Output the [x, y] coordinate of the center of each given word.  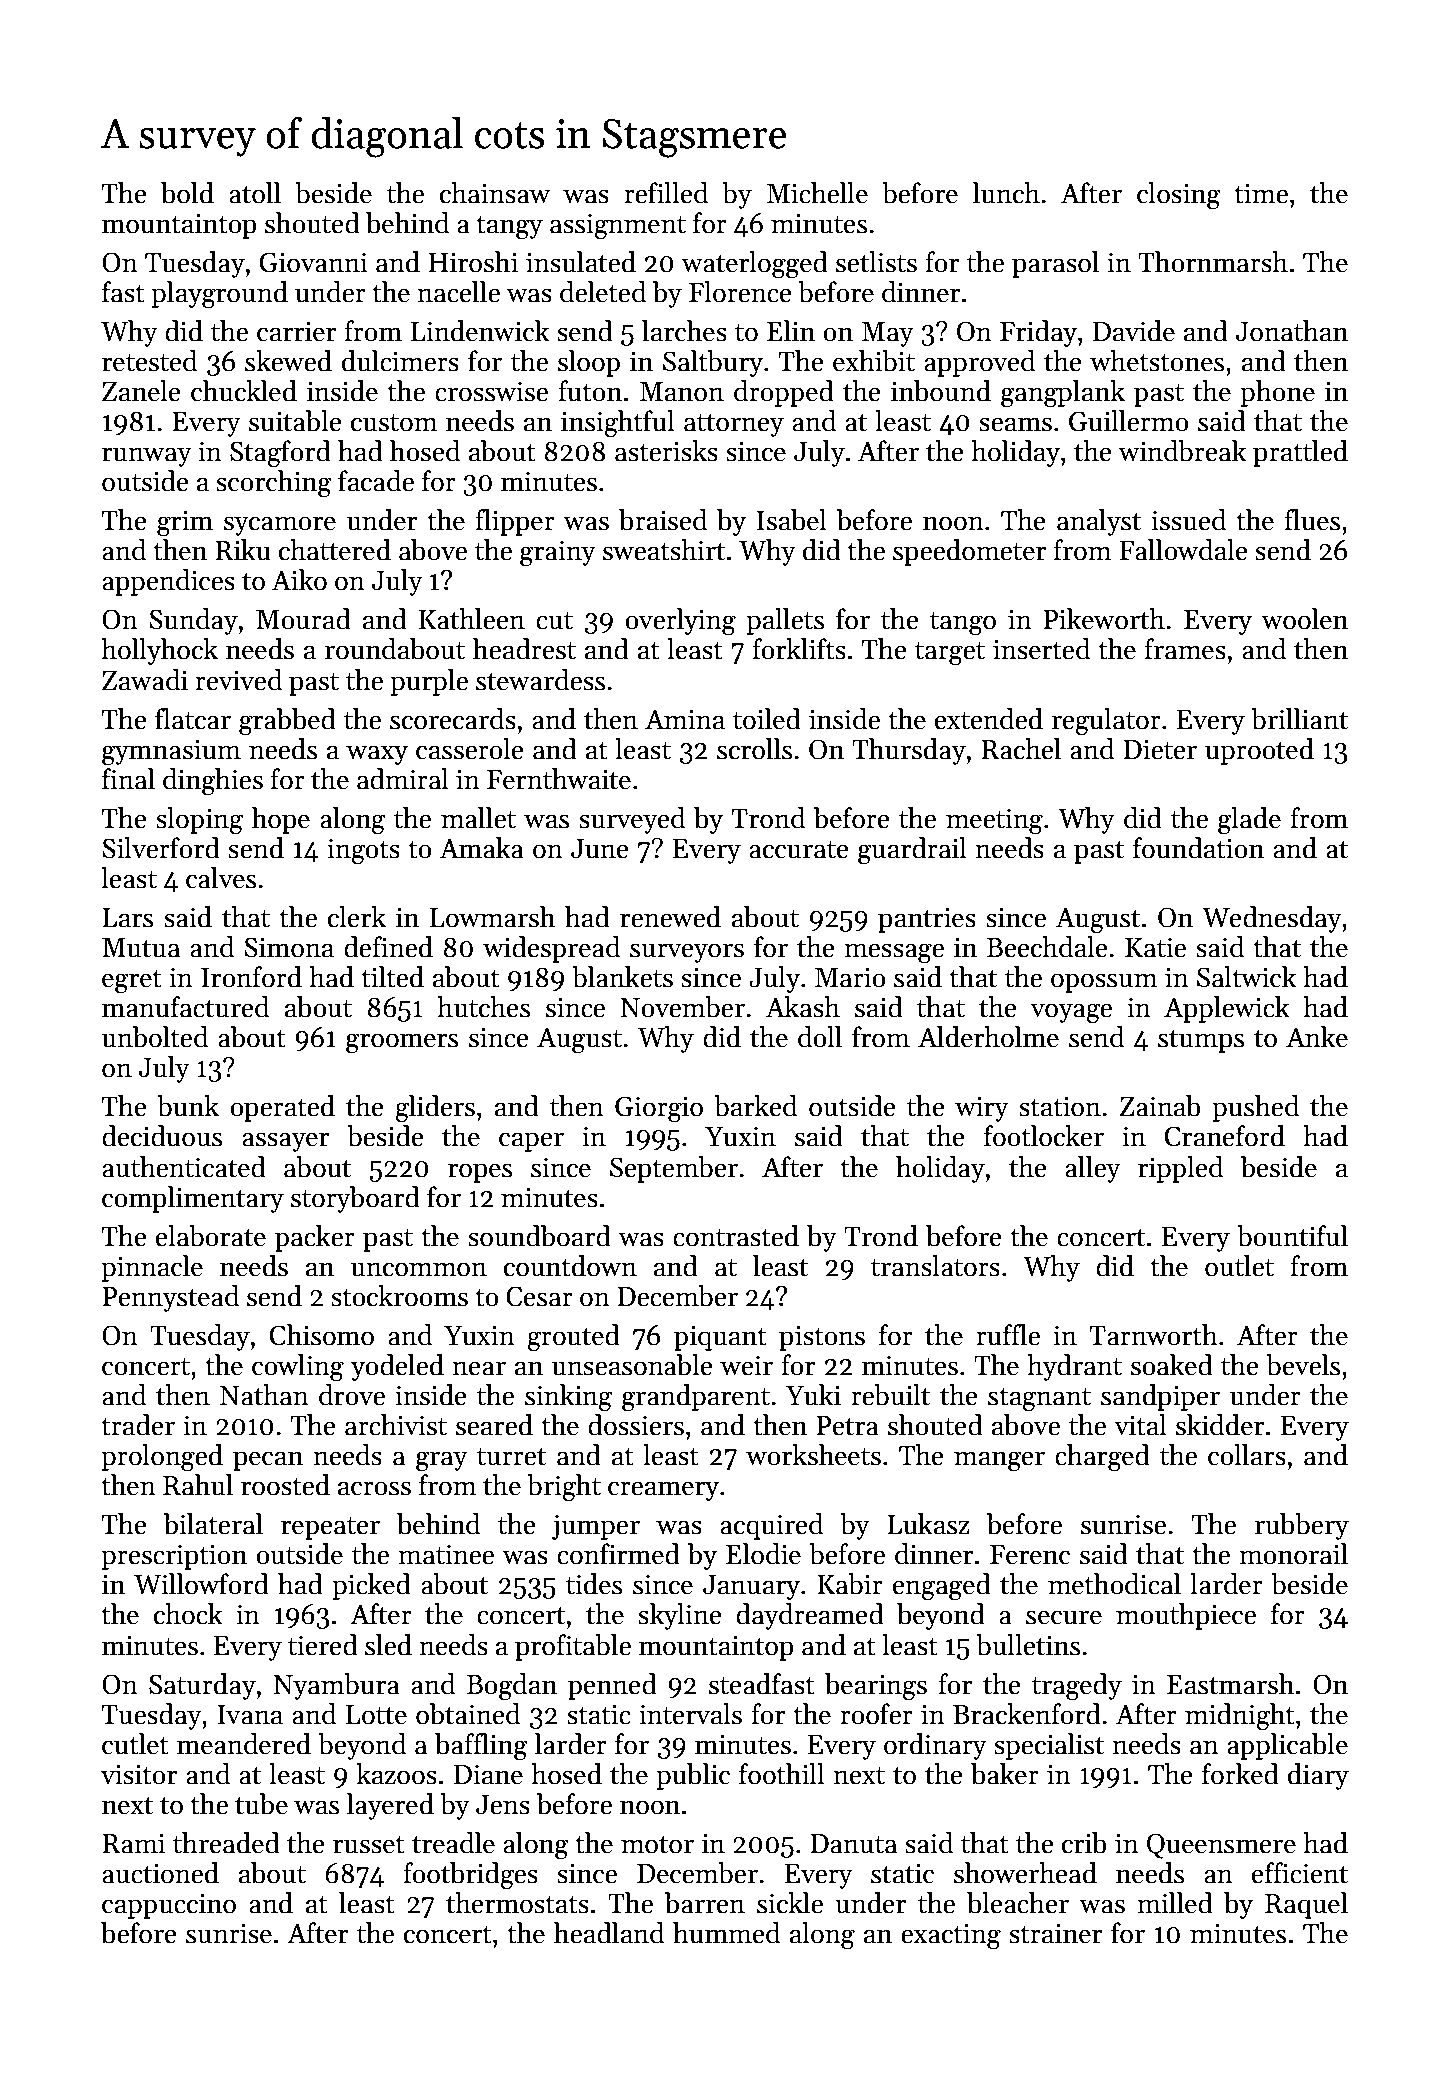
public [693, 1776]
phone [1277, 393]
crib [1084, 1843]
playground [219, 295]
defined [388, 947]
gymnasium [171, 752]
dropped [784, 393]
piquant [720, 1338]
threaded [226, 1843]
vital [1140, 1425]
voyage [1071, 1013]
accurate [799, 850]
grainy [558, 553]
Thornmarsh [1213, 262]
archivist [396, 1425]
